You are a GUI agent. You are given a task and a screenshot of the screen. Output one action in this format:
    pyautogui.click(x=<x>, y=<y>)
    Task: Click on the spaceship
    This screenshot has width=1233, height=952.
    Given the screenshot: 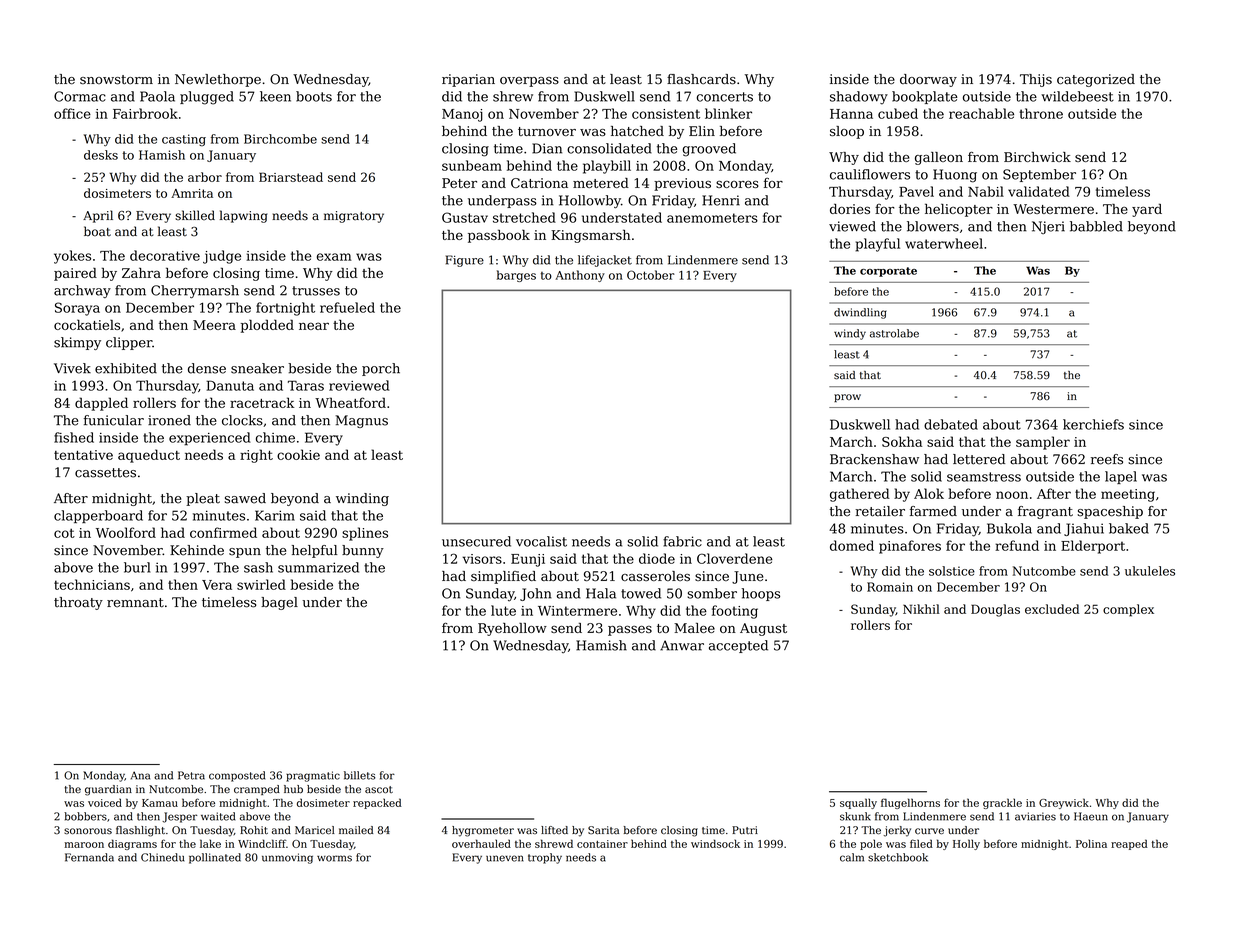 What is the action you would take?
    pyautogui.click(x=1110, y=512)
